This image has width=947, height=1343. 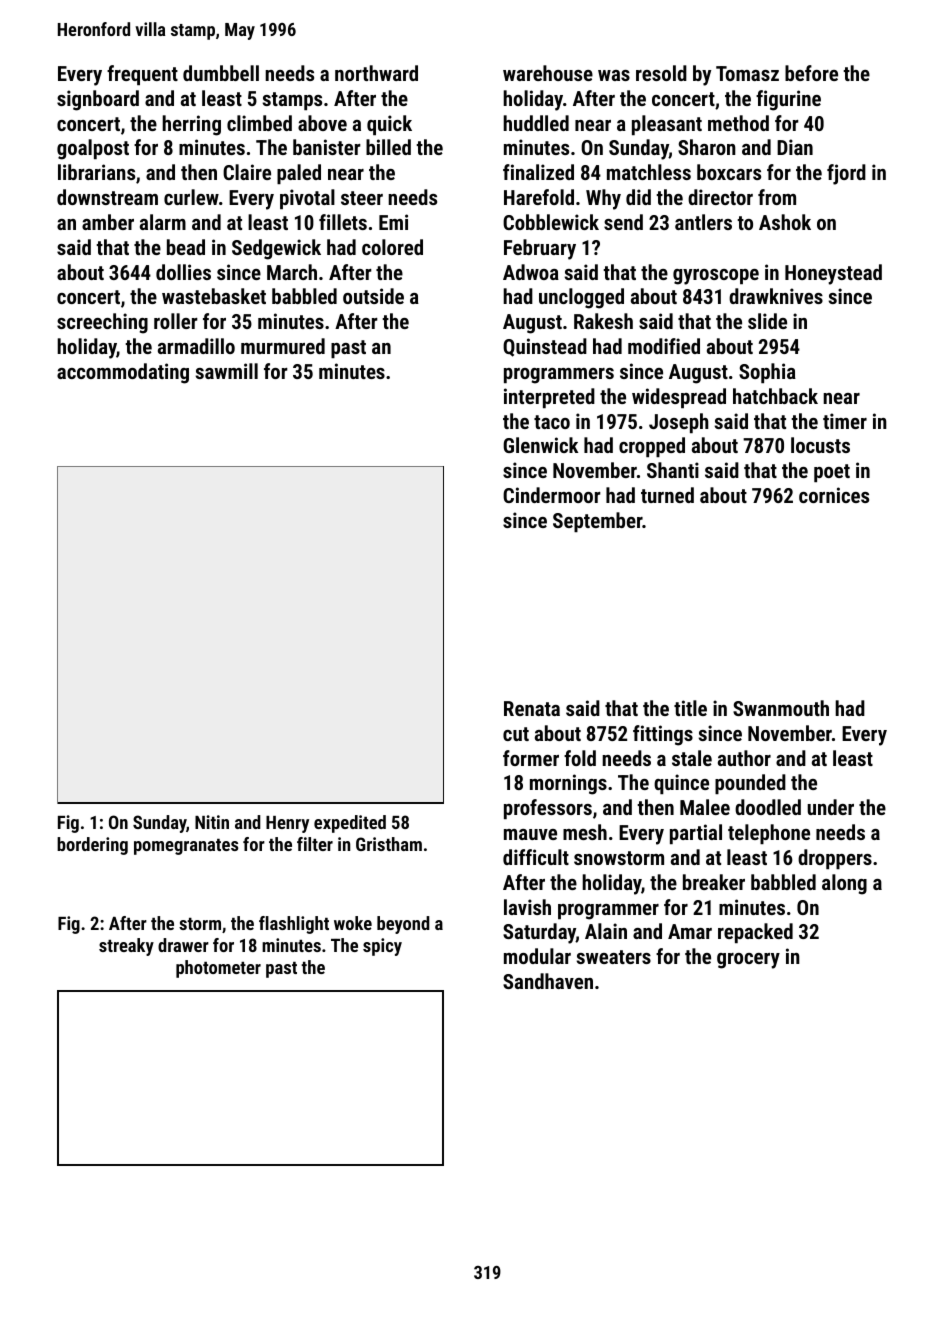 I want to click on Quinstead, so click(x=545, y=347).
